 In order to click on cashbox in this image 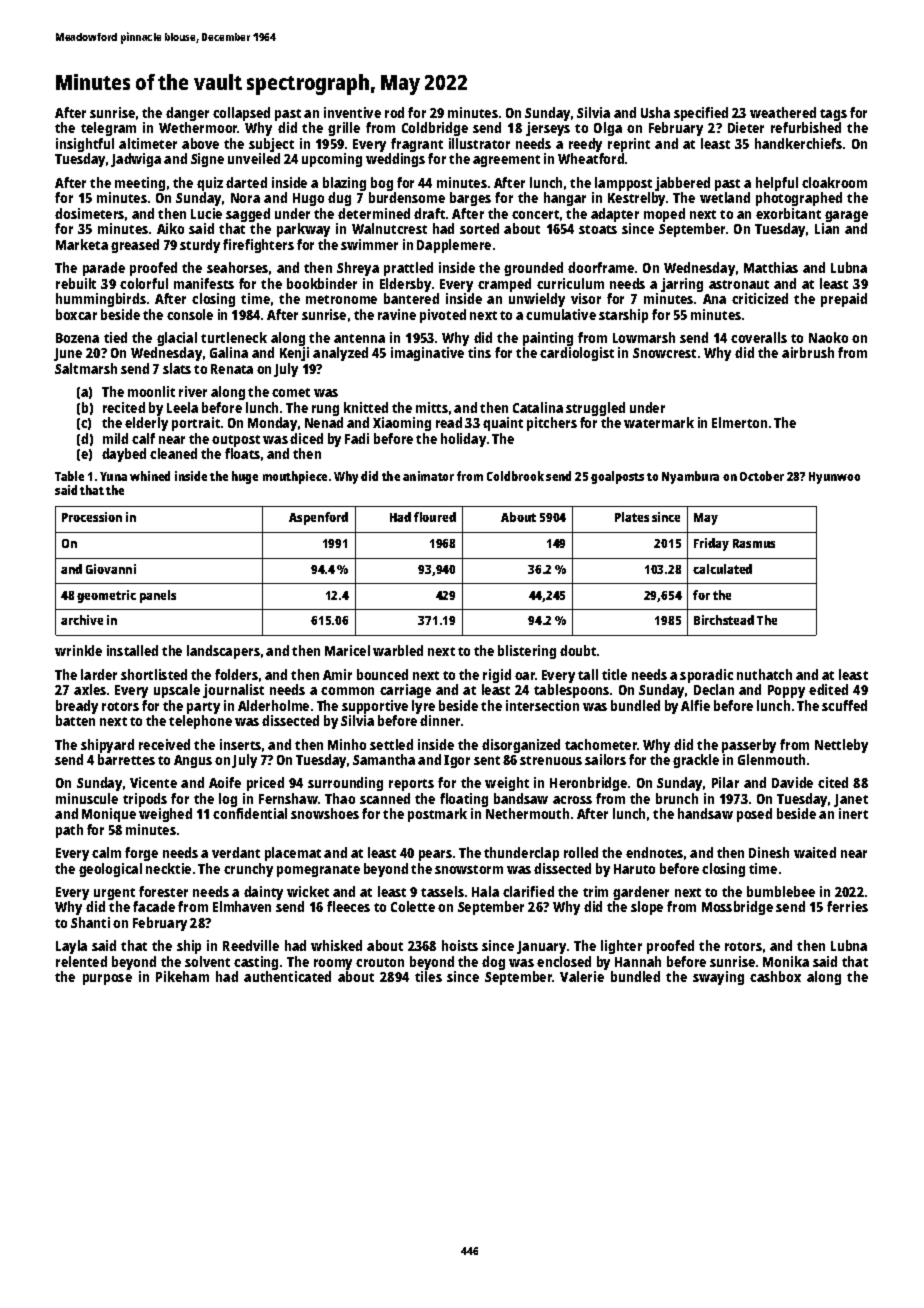, I will do `click(775, 976)`.
